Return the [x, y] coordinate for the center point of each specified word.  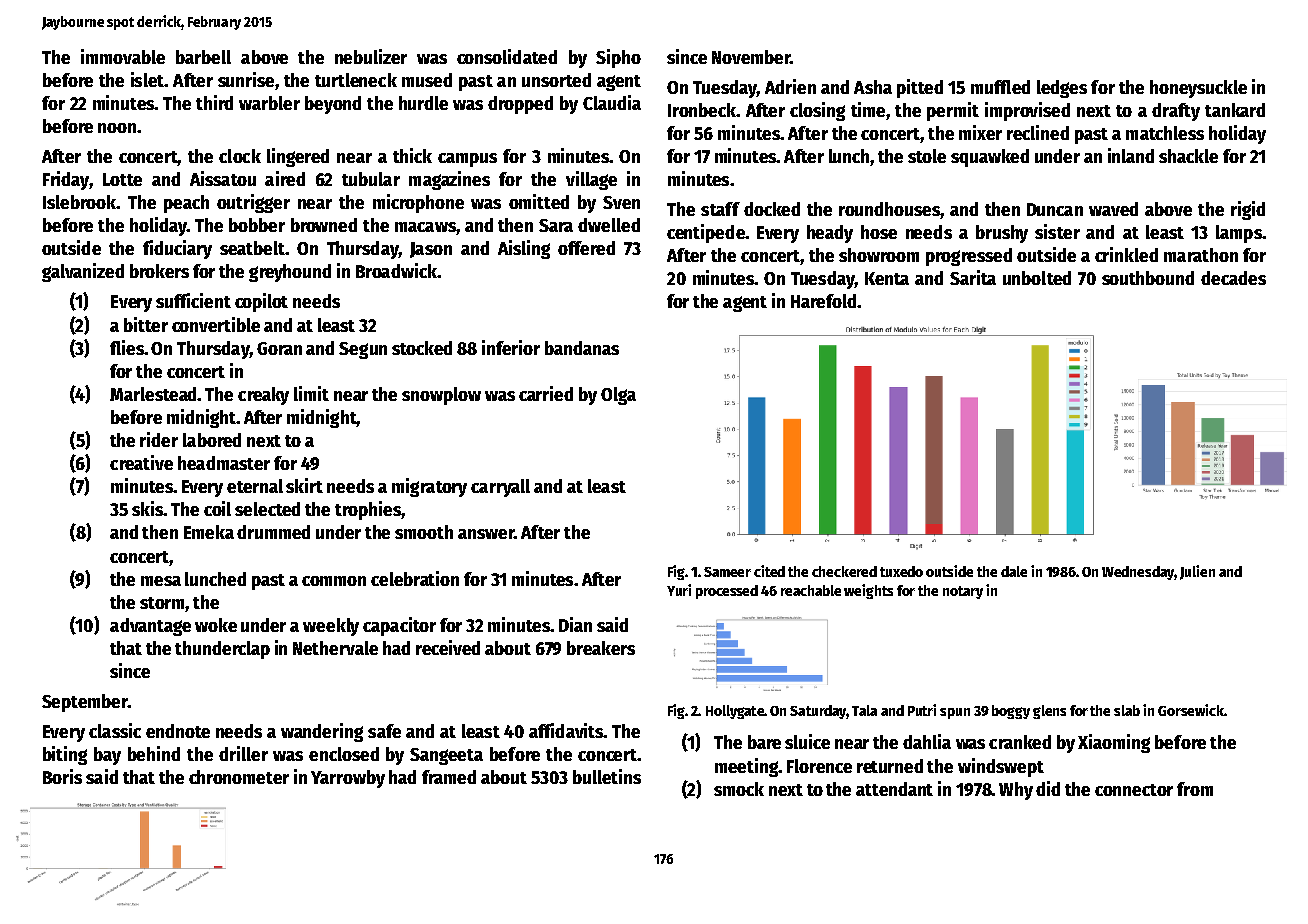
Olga [618, 396]
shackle [1188, 156]
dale [1014, 571]
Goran [279, 348]
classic [115, 730]
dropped [520, 105]
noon [117, 128]
